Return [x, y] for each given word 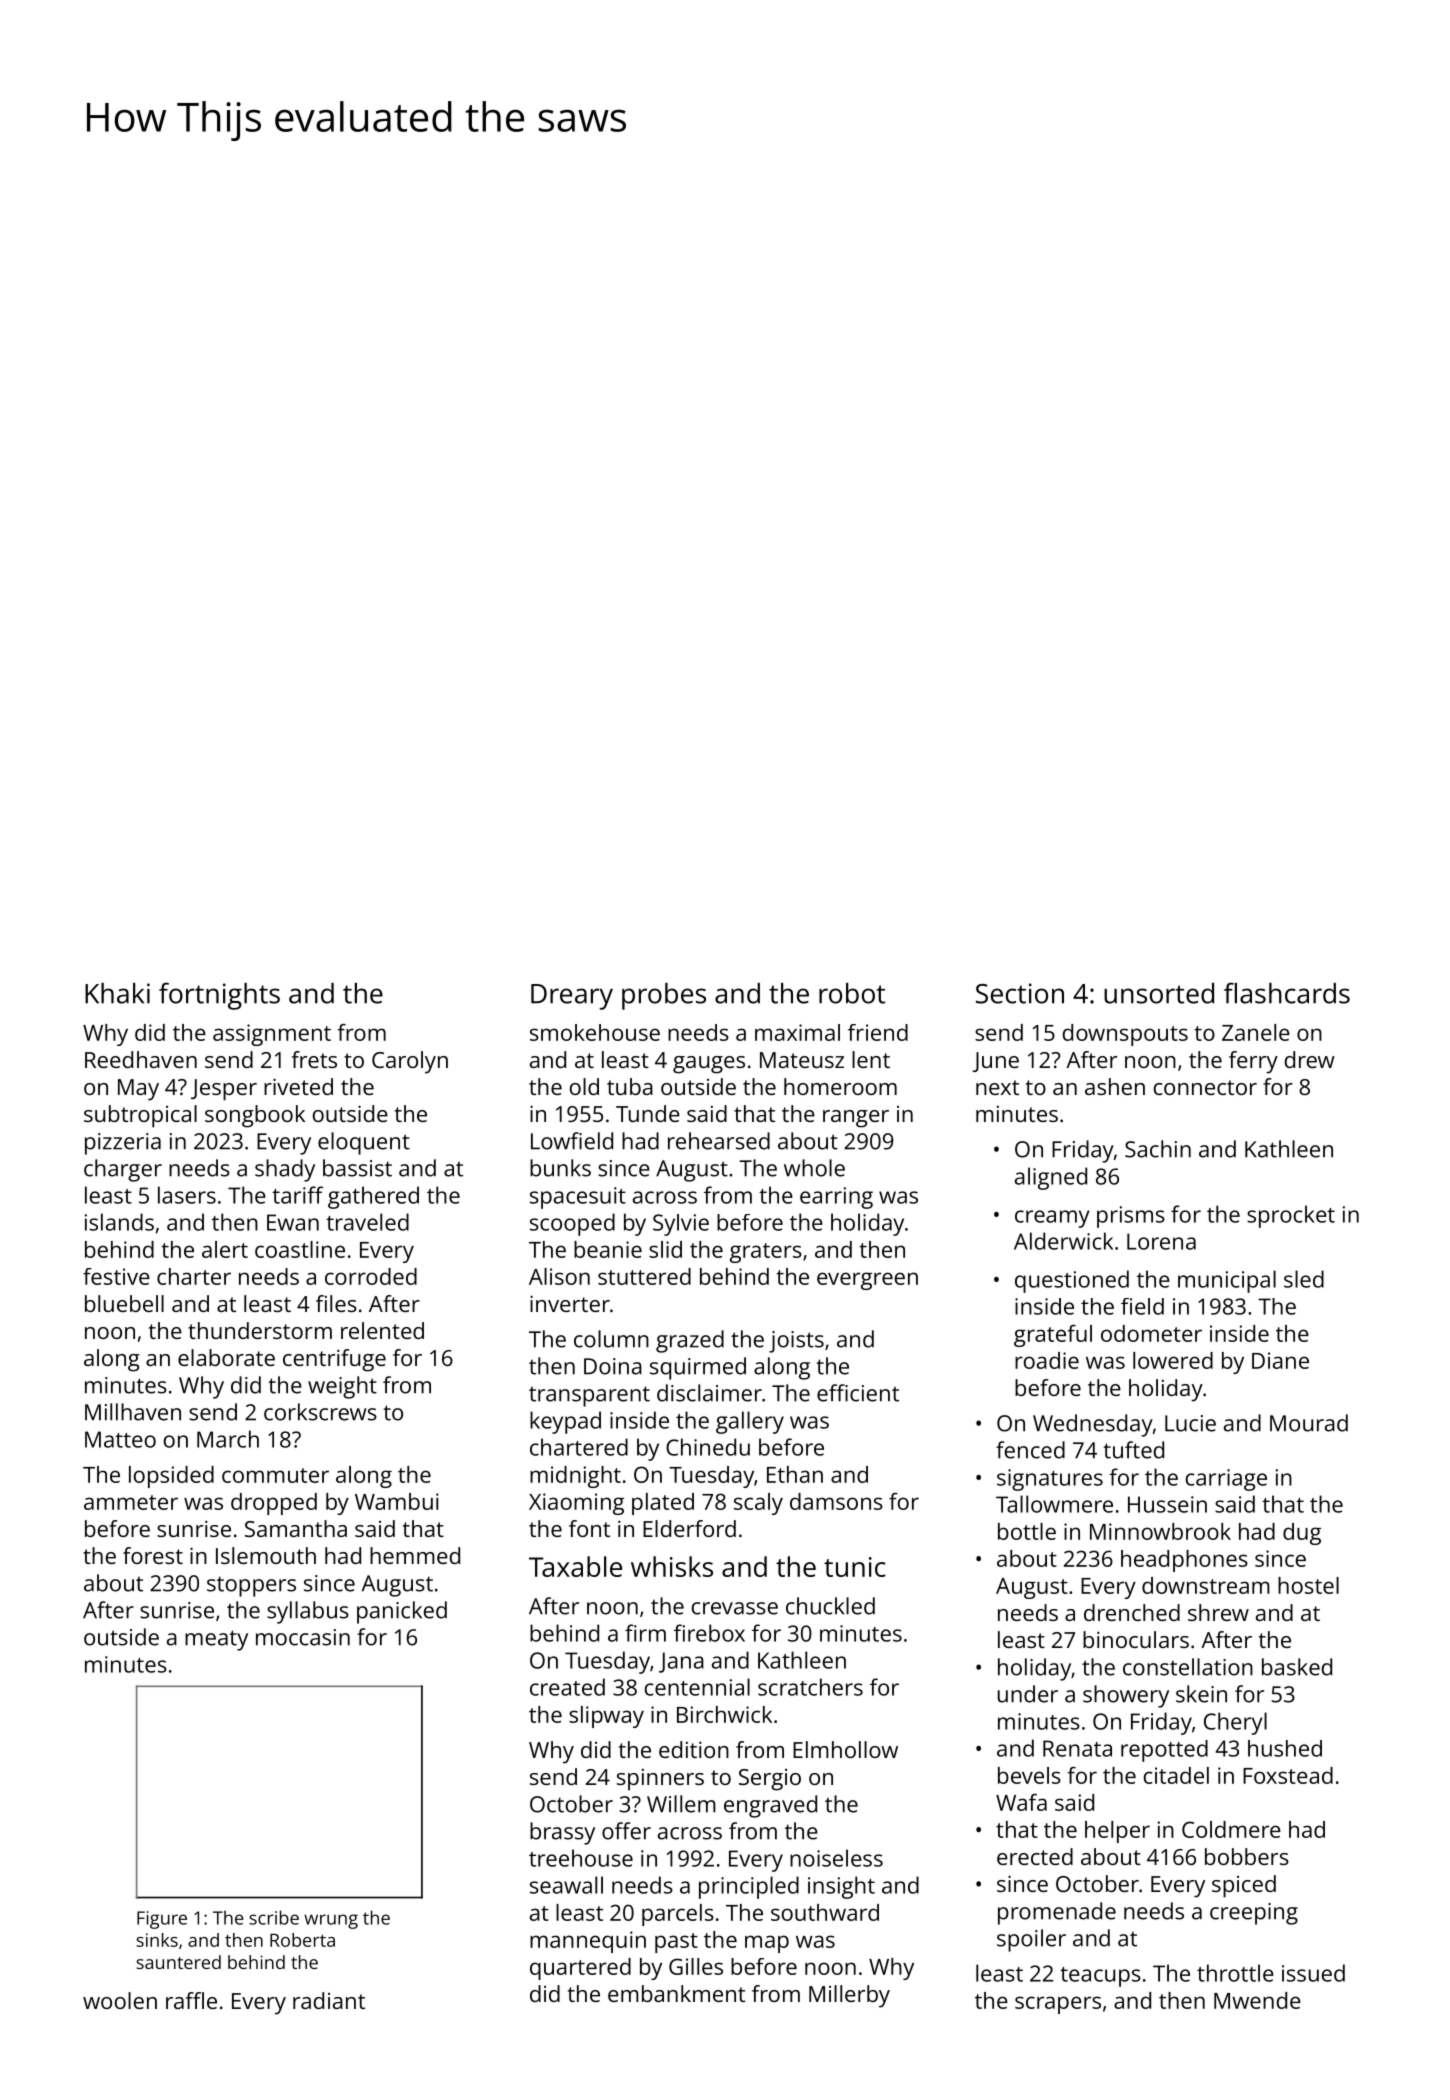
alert [225, 1249]
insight [841, 1887]
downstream [1206, 1585]
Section [1020, 993]
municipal [1227, 1281]
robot [852, 993]
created [567, 1687]
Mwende [1257, 2000]
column [611, 1339]
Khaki [117, 993]
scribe [274, 1917]
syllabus [308, 1612]
